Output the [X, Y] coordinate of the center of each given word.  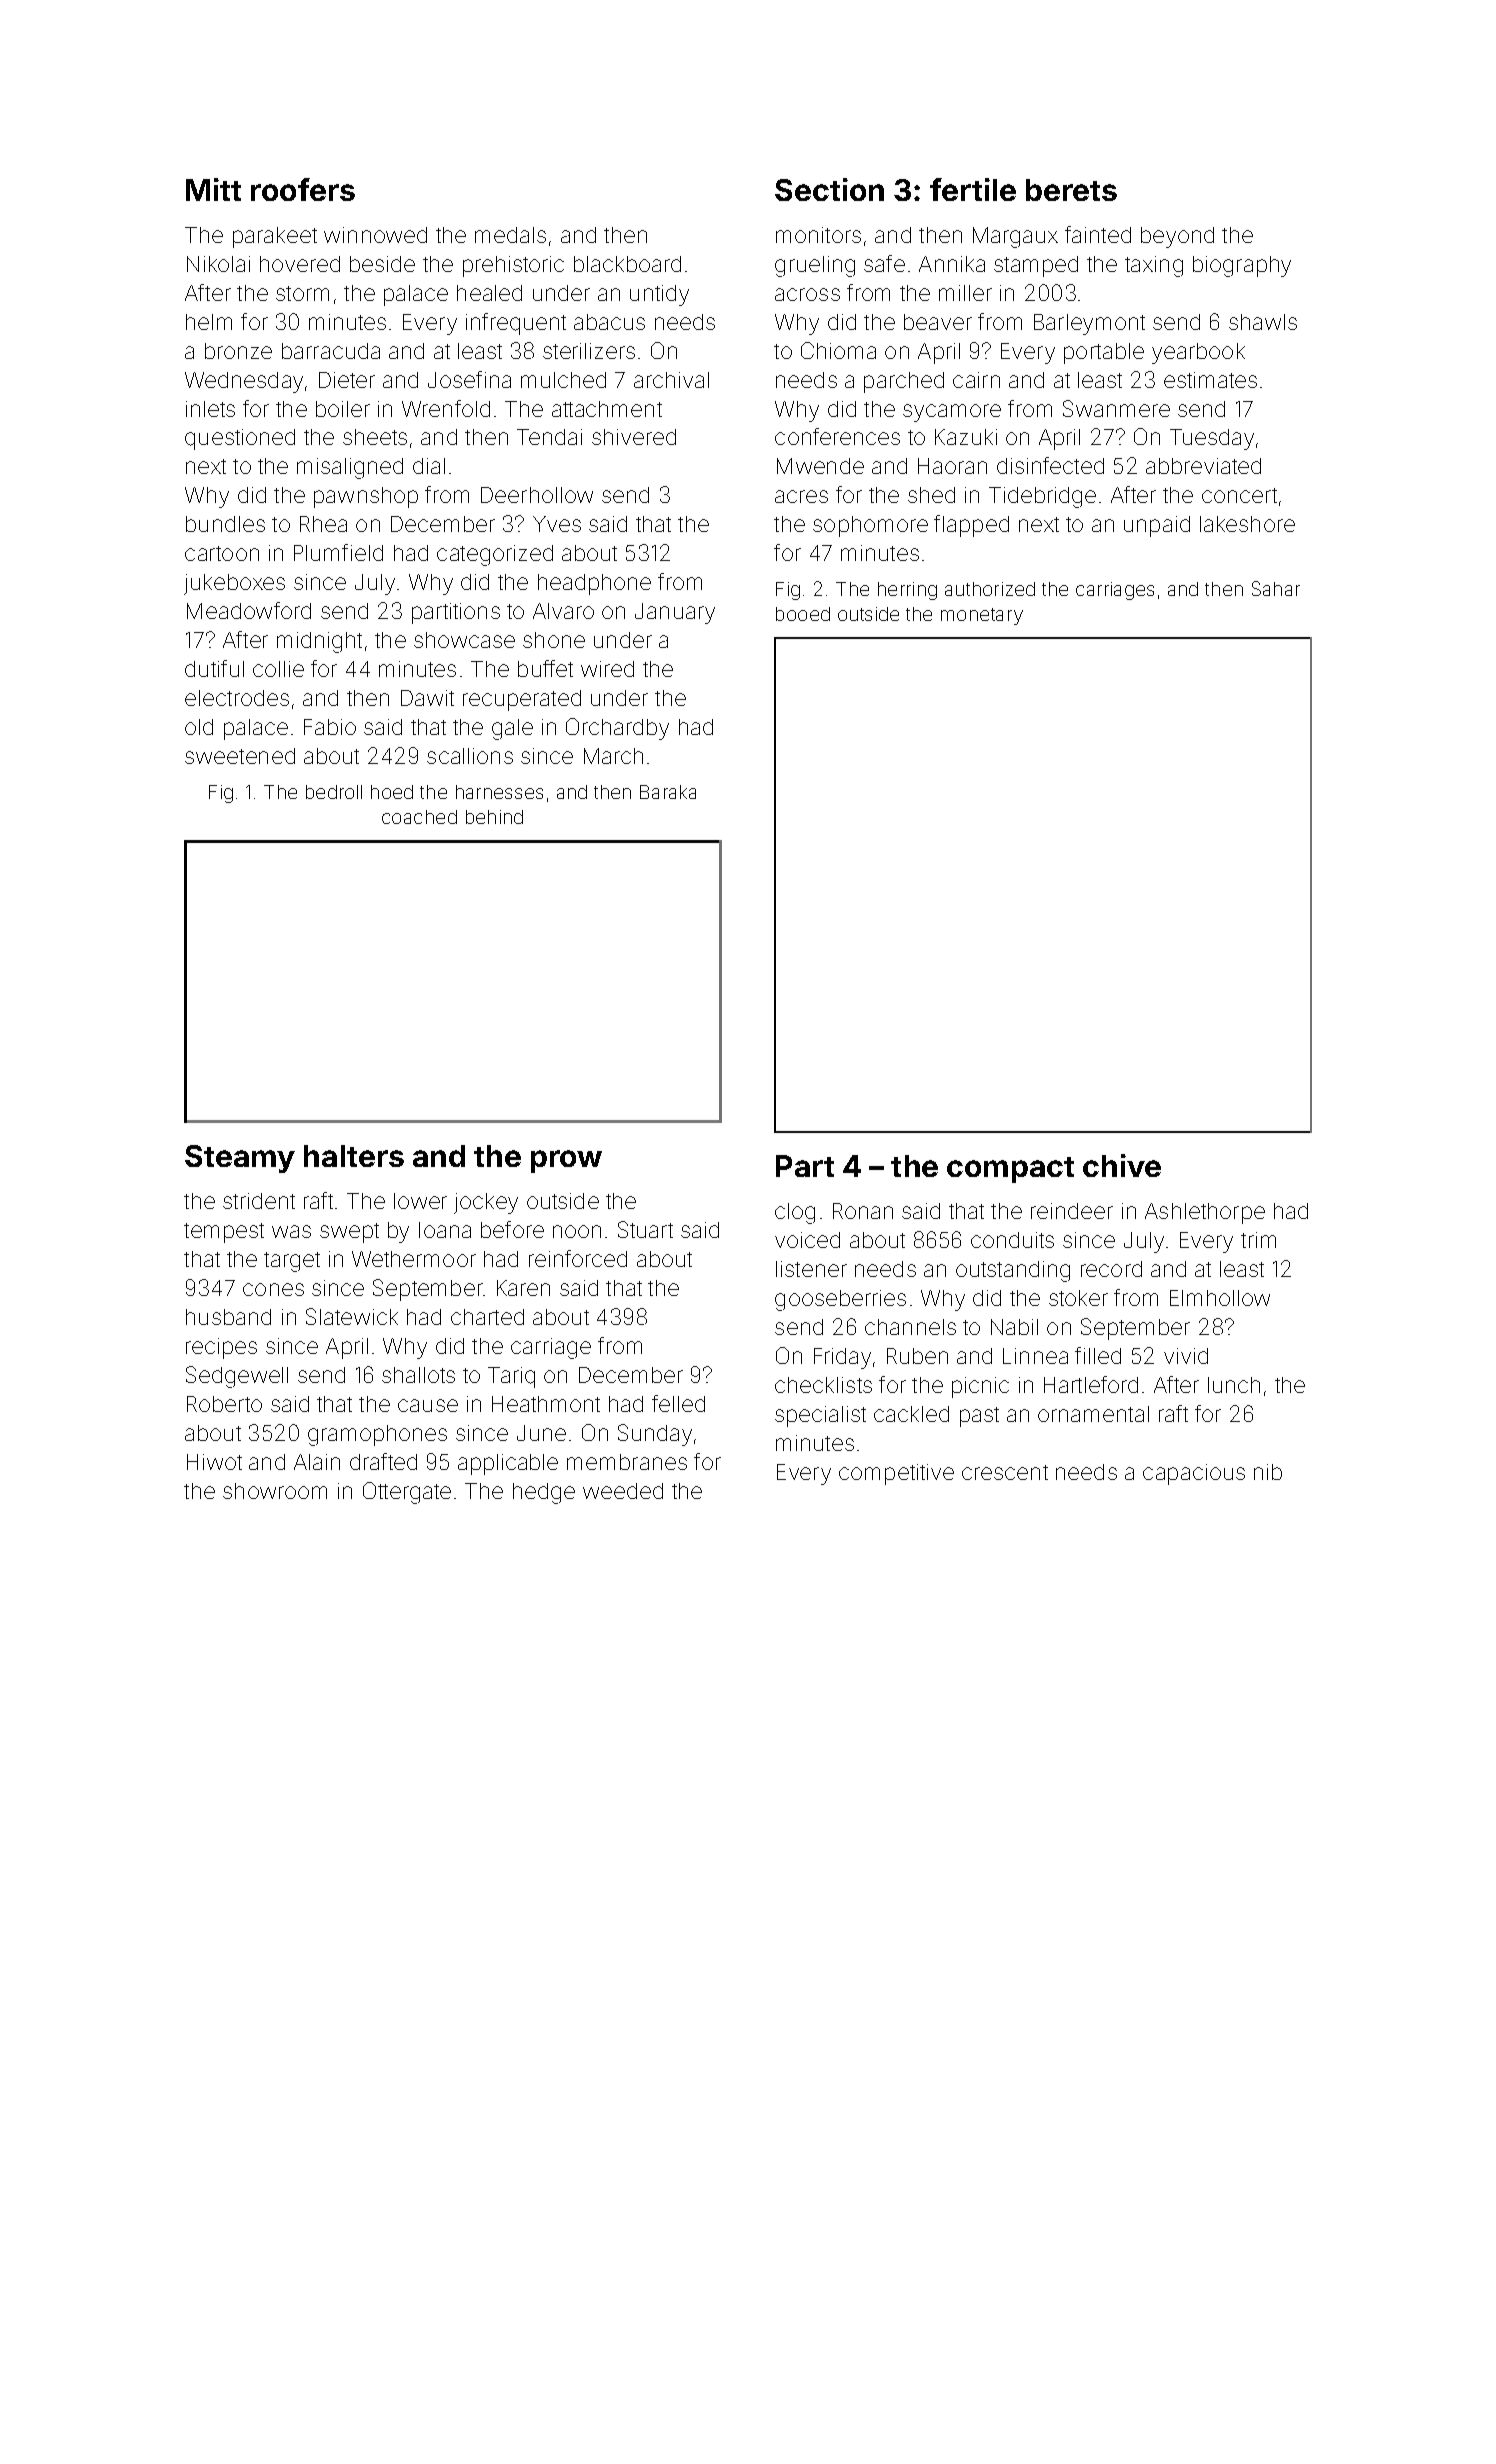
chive [1122, 1165]
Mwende [820, 466]
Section [829, 189]
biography [1242, 266]
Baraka [668, 792]
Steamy [240, 1159]
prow [566, 1161]
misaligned [350, 468]
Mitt [213, 189]
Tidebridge [1042, 497]
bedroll [334, 792]
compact [1010, 1170]
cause [428, 1405]
